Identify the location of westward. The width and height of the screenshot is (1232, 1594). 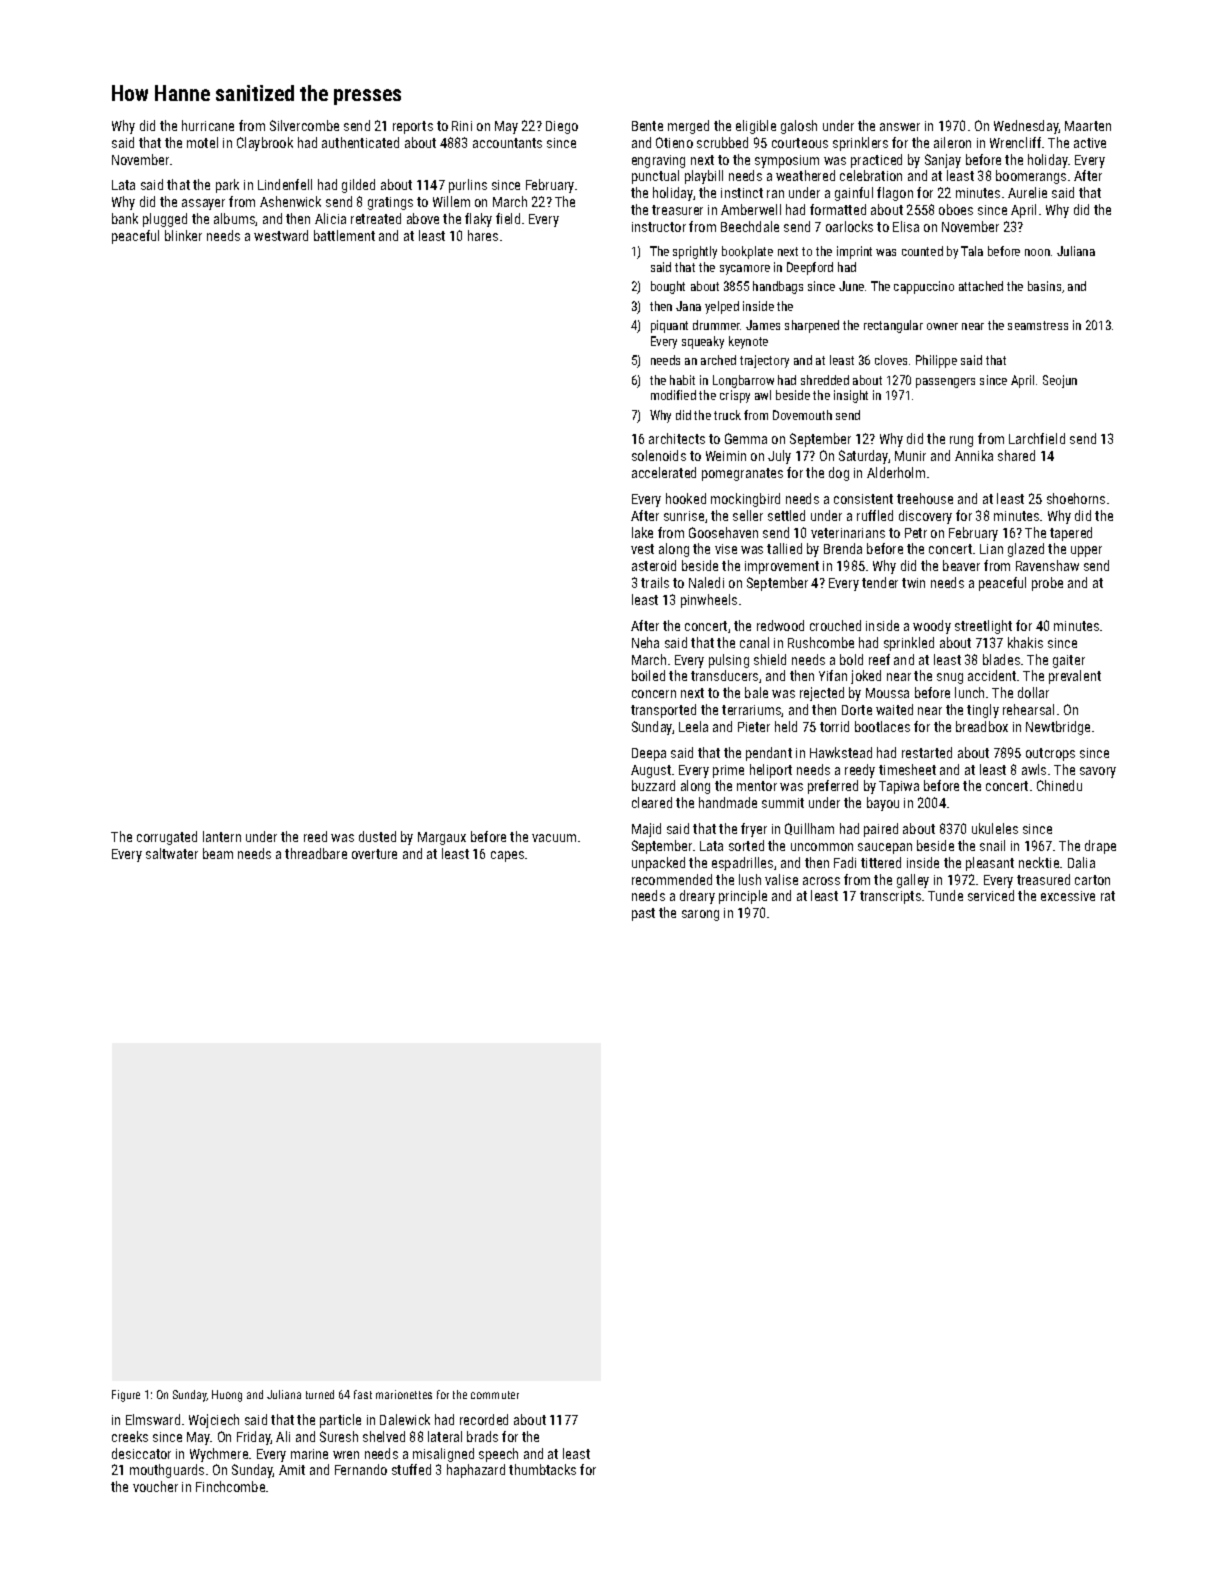
(281, 235).
